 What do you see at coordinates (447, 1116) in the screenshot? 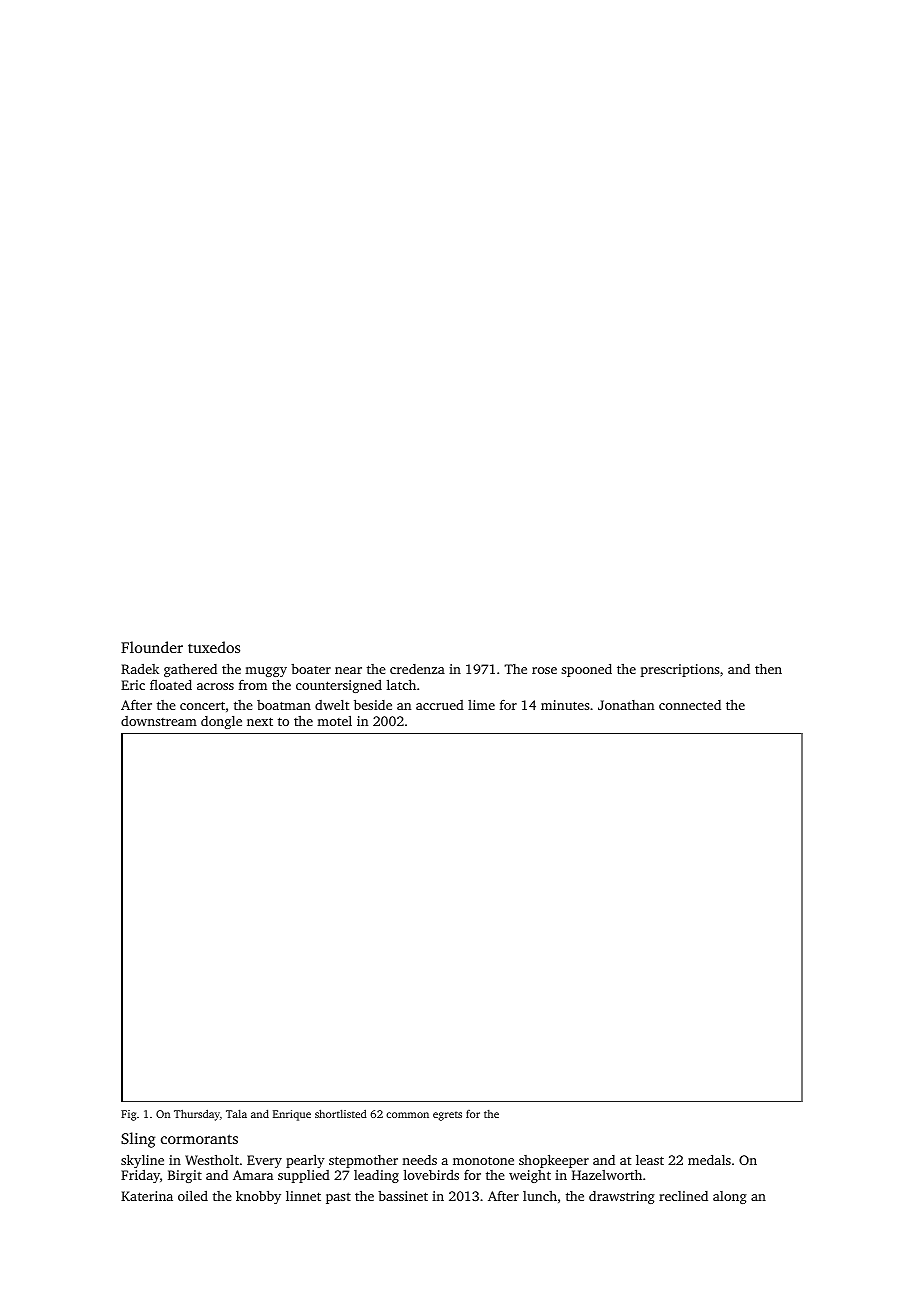
I see `egrets` at bounding box center [447, 1116].
